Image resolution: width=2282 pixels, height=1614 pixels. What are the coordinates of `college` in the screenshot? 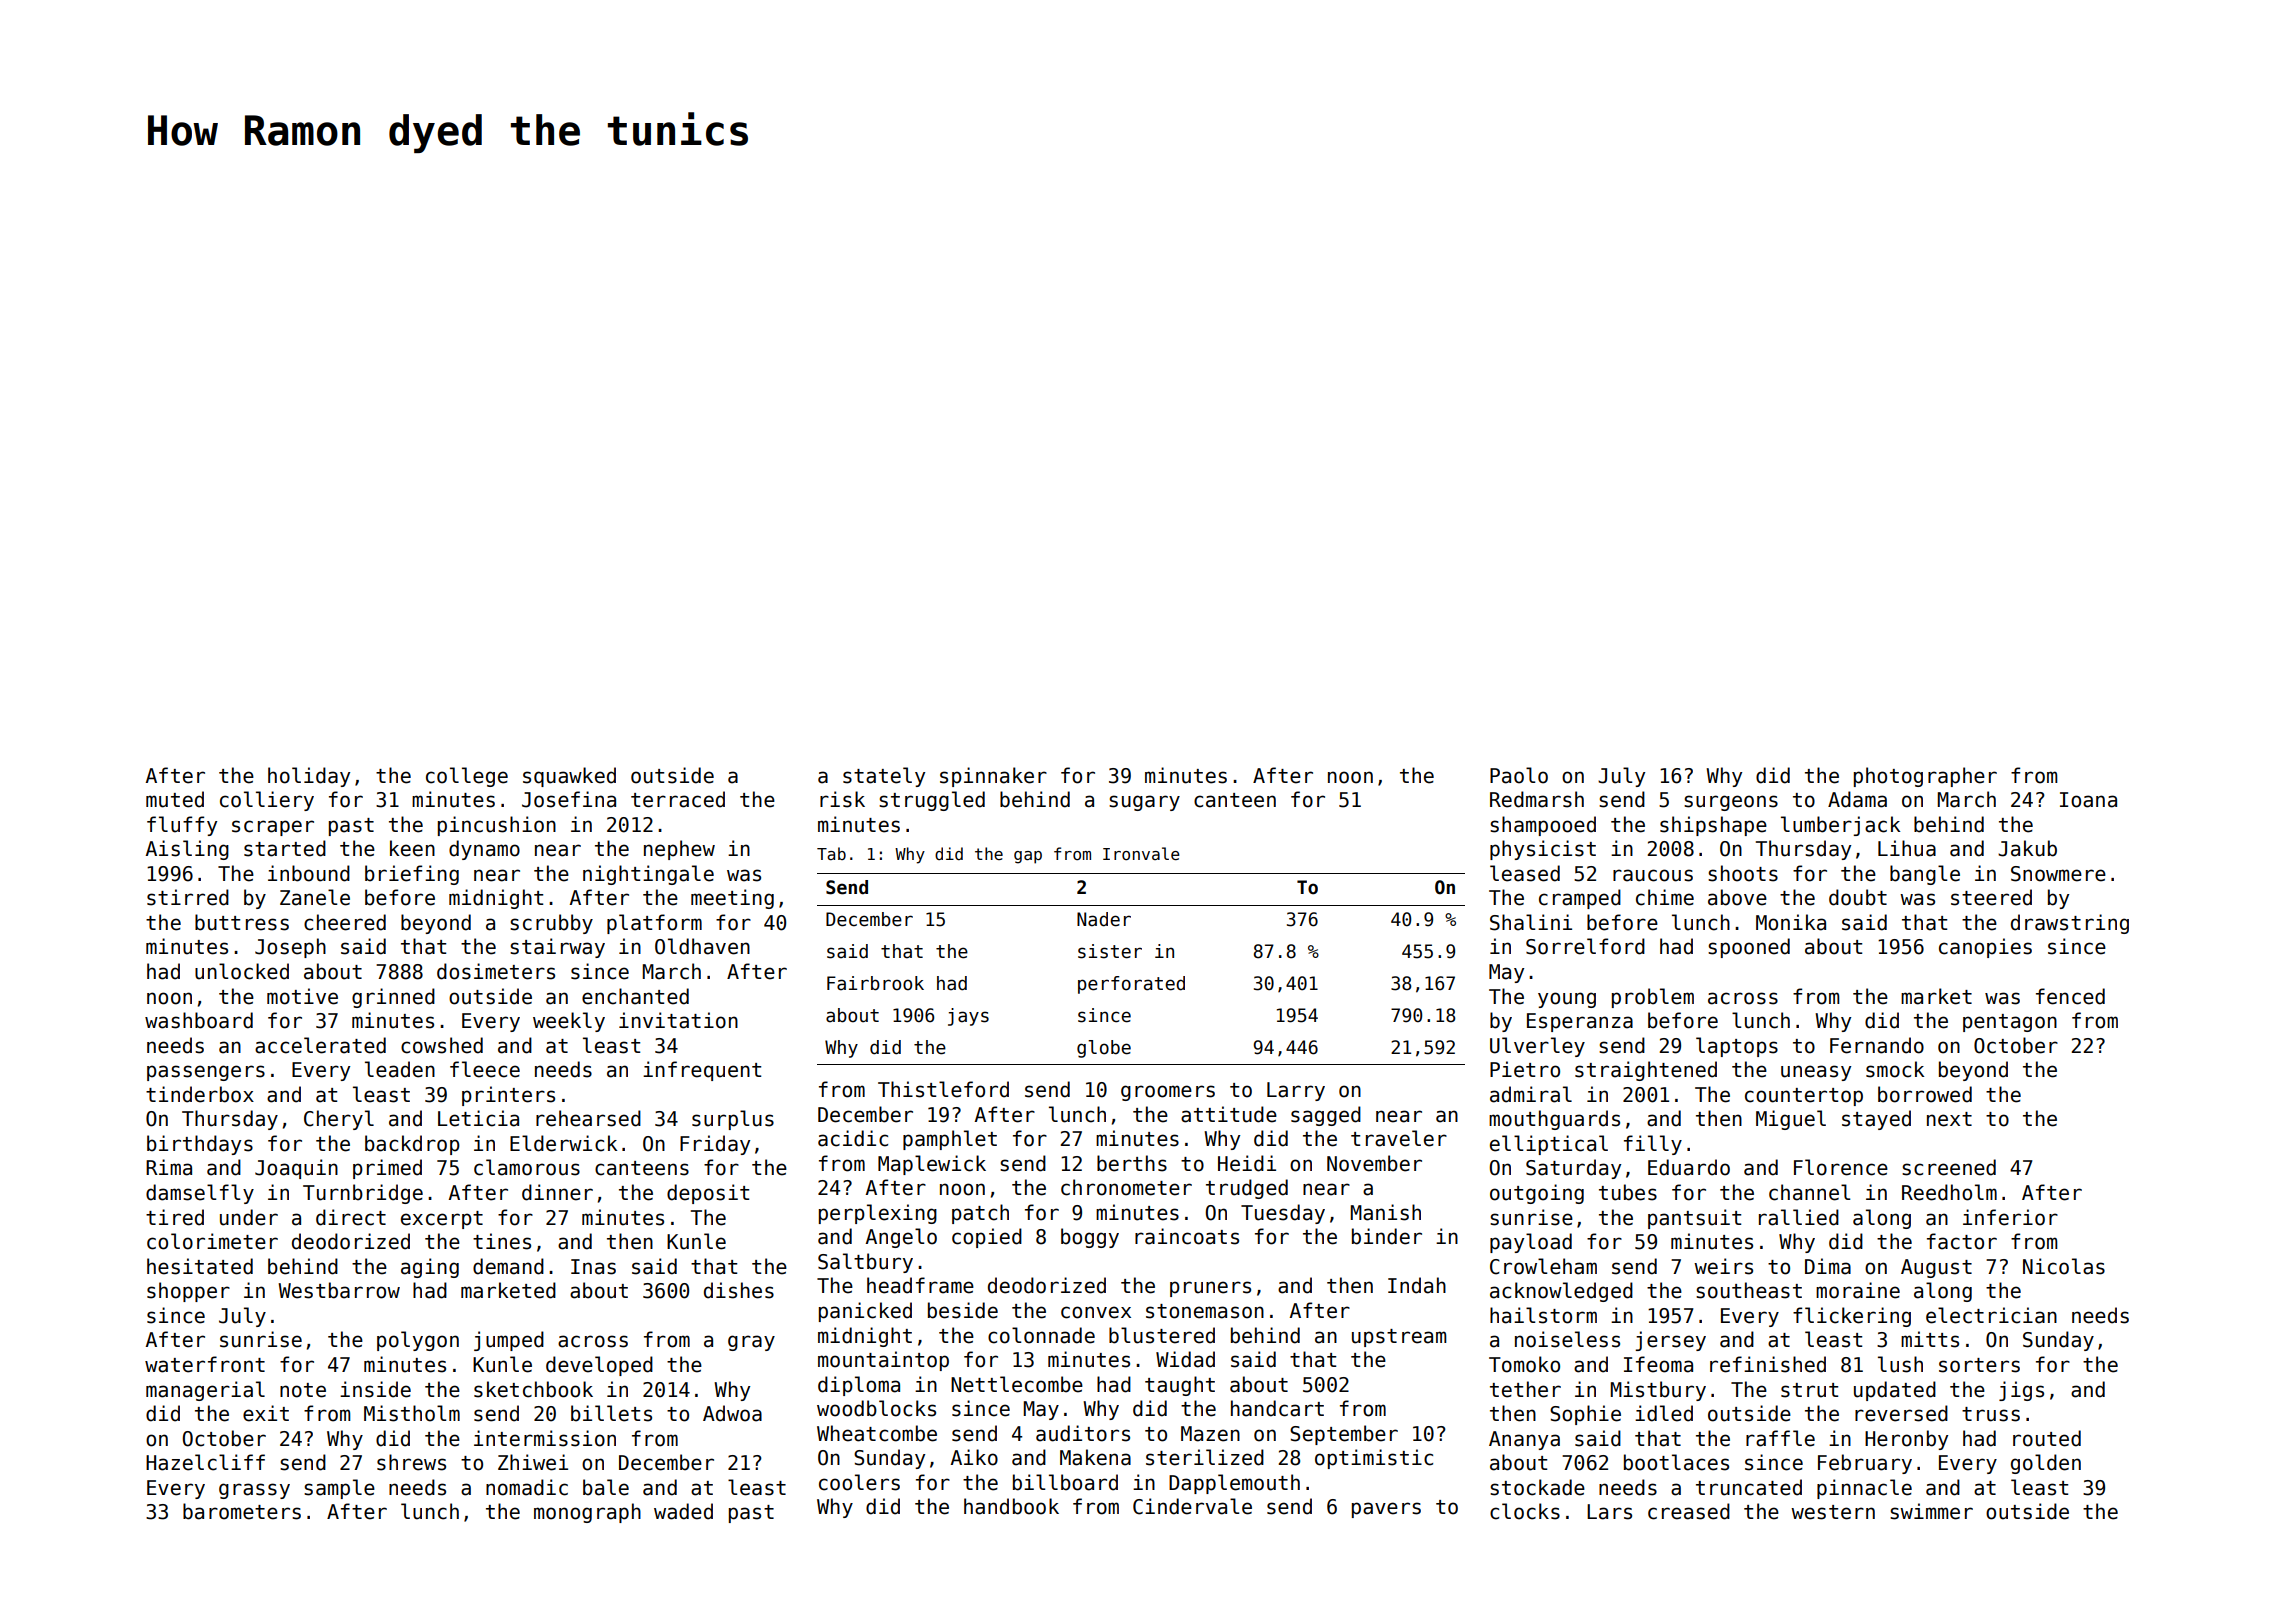 It's located at (467, 777).
